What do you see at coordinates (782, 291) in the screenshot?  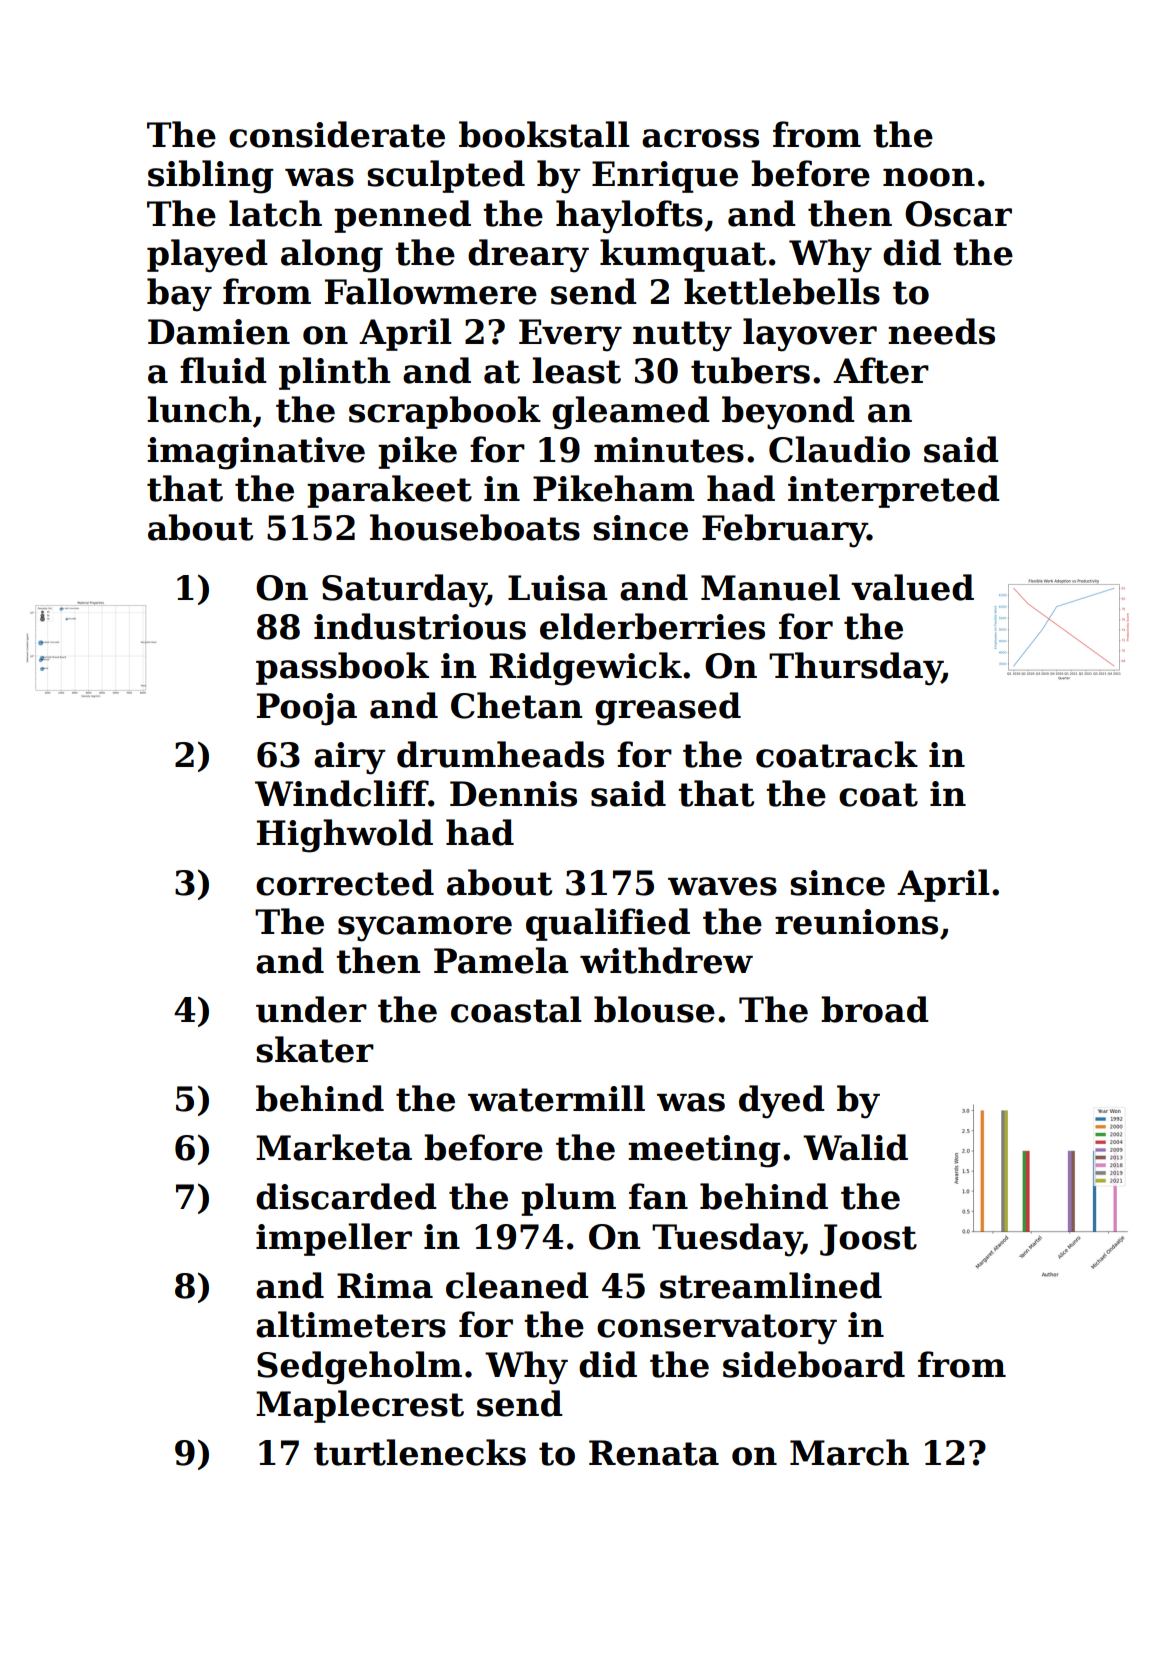 I see `kettlebells` at bounding box center [782, 291].
